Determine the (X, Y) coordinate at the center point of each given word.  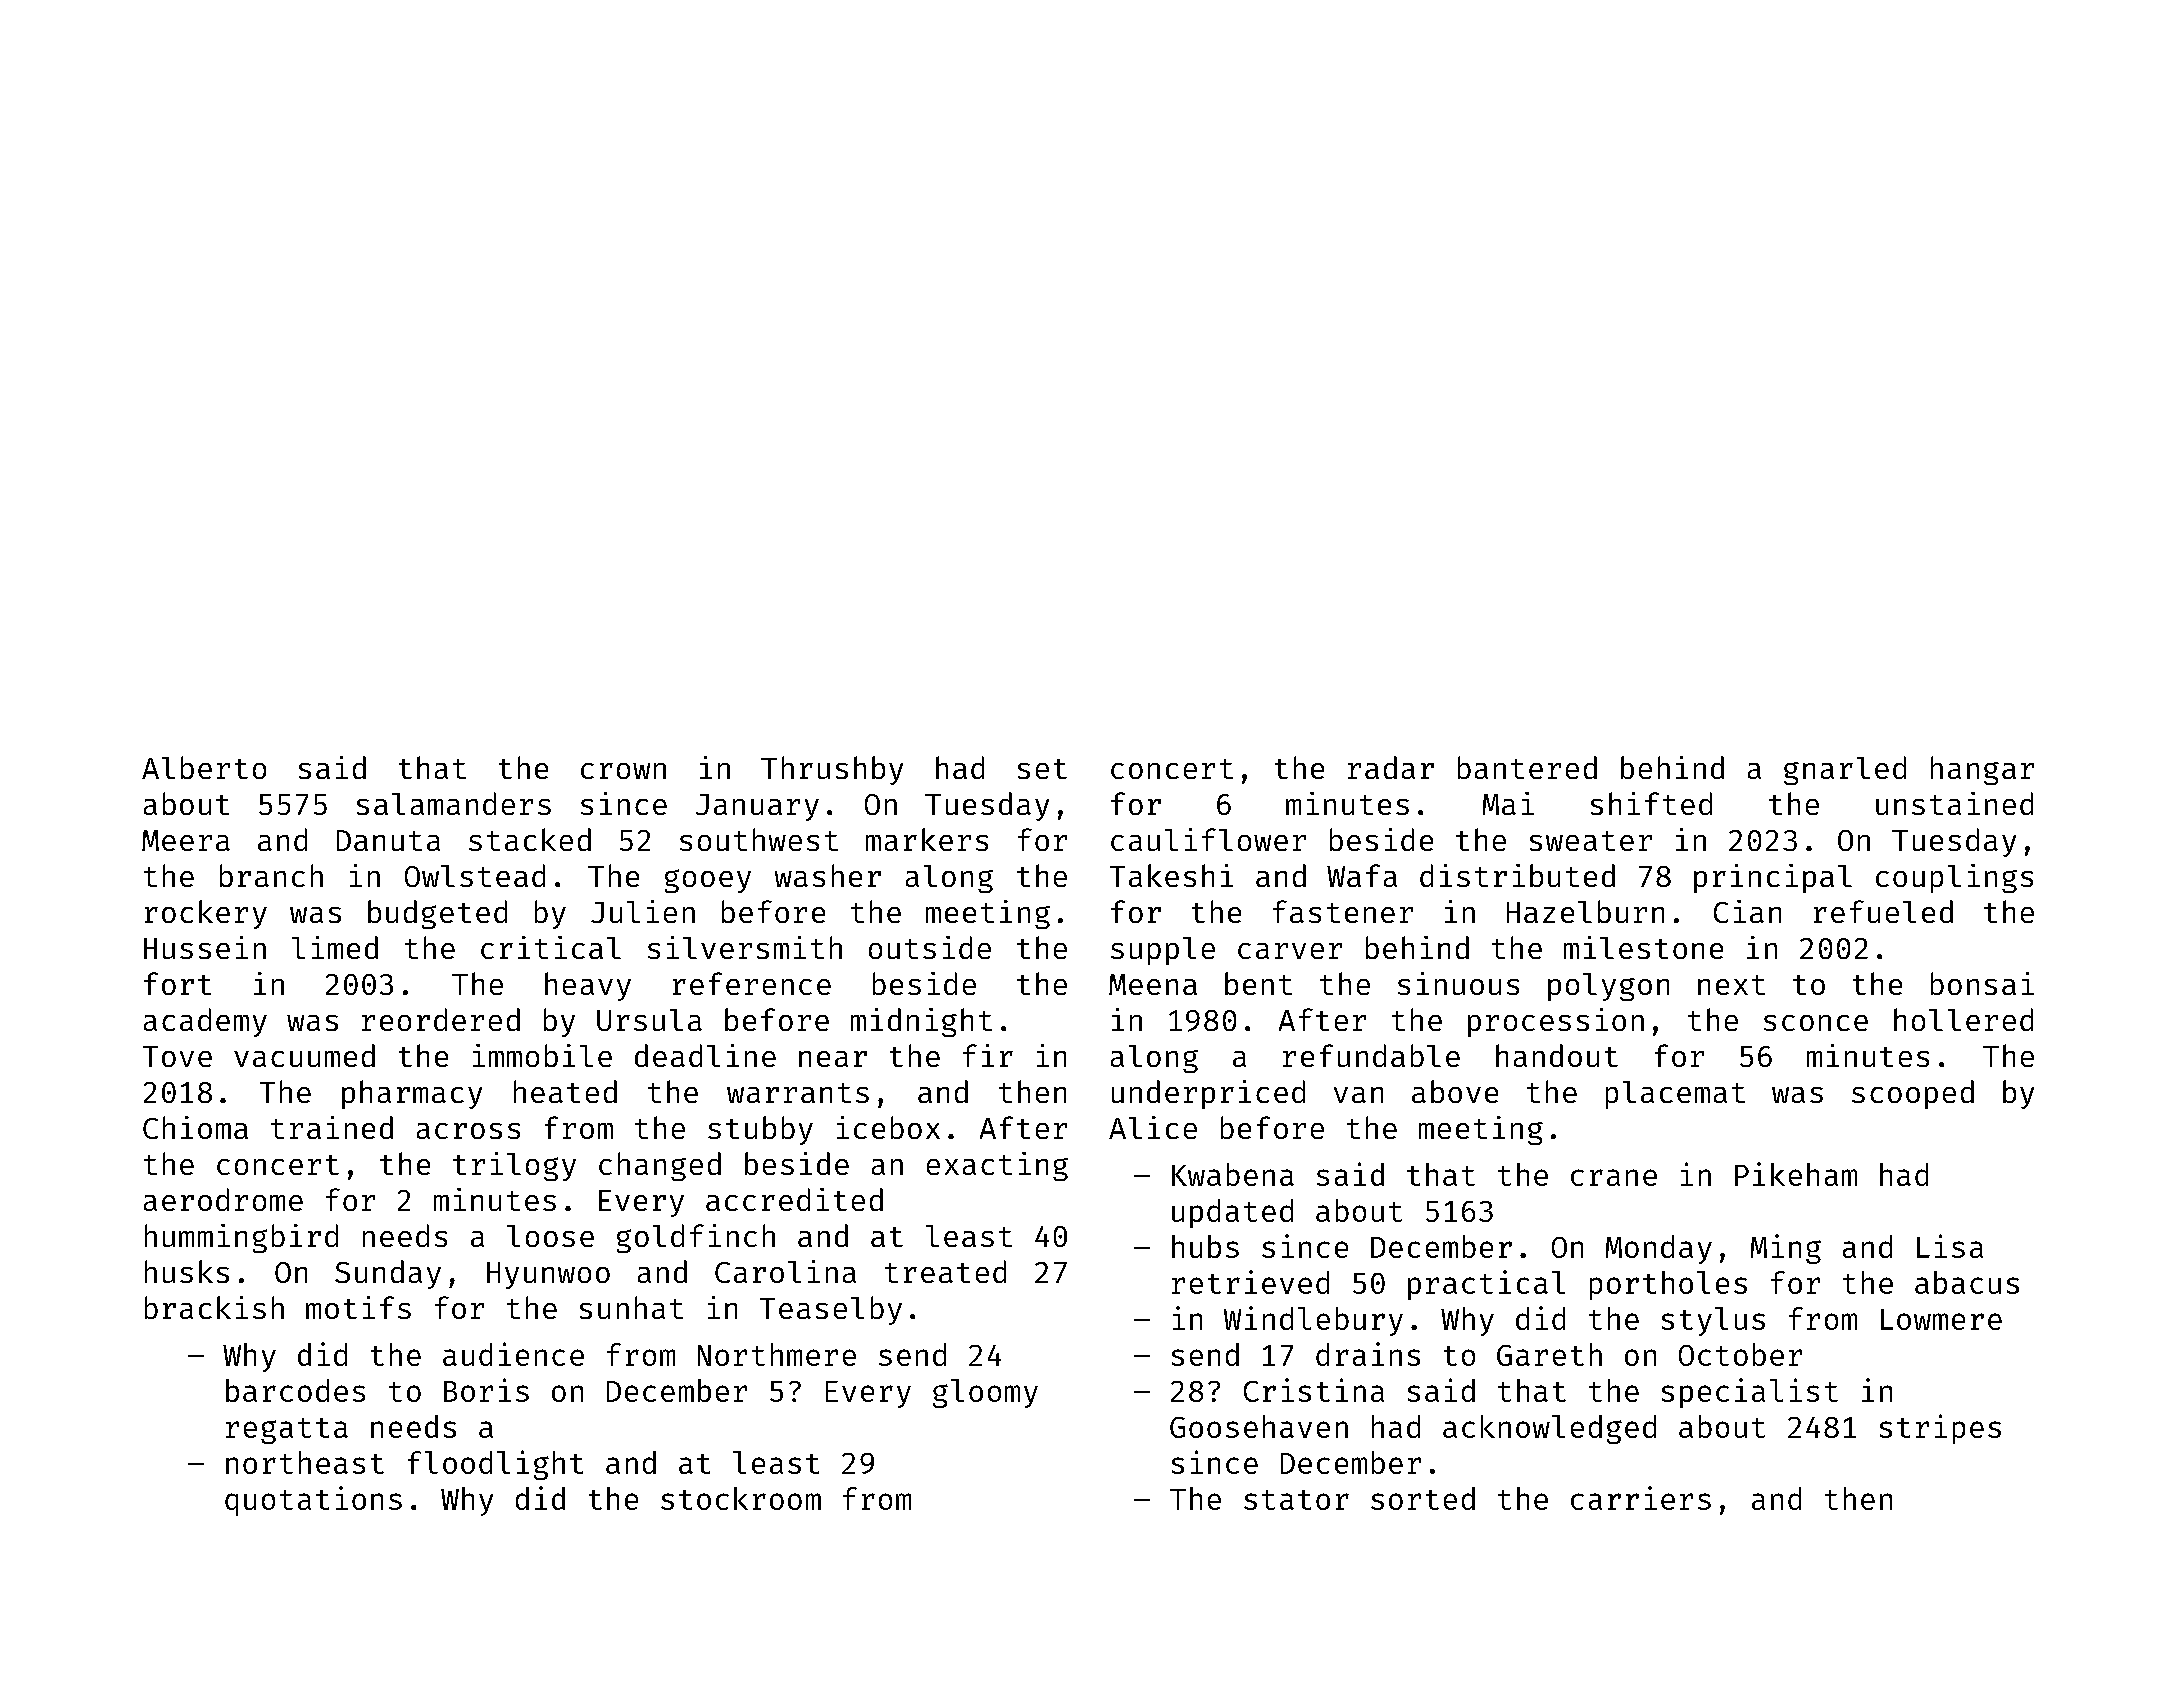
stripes (1940, 1429)
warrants (798, 1093)
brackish (214, 1307)
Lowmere (1941, 1319)
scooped (1913, 1094)
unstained (1954, 803)
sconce (1816, 1023)
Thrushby (832, 770)
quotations (313, 1501)
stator (1296, 1500)
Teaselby (831, 1310)
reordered (441, 1019)
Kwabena (1233, 1174)
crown (623, 771)
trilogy (514, 1166)
